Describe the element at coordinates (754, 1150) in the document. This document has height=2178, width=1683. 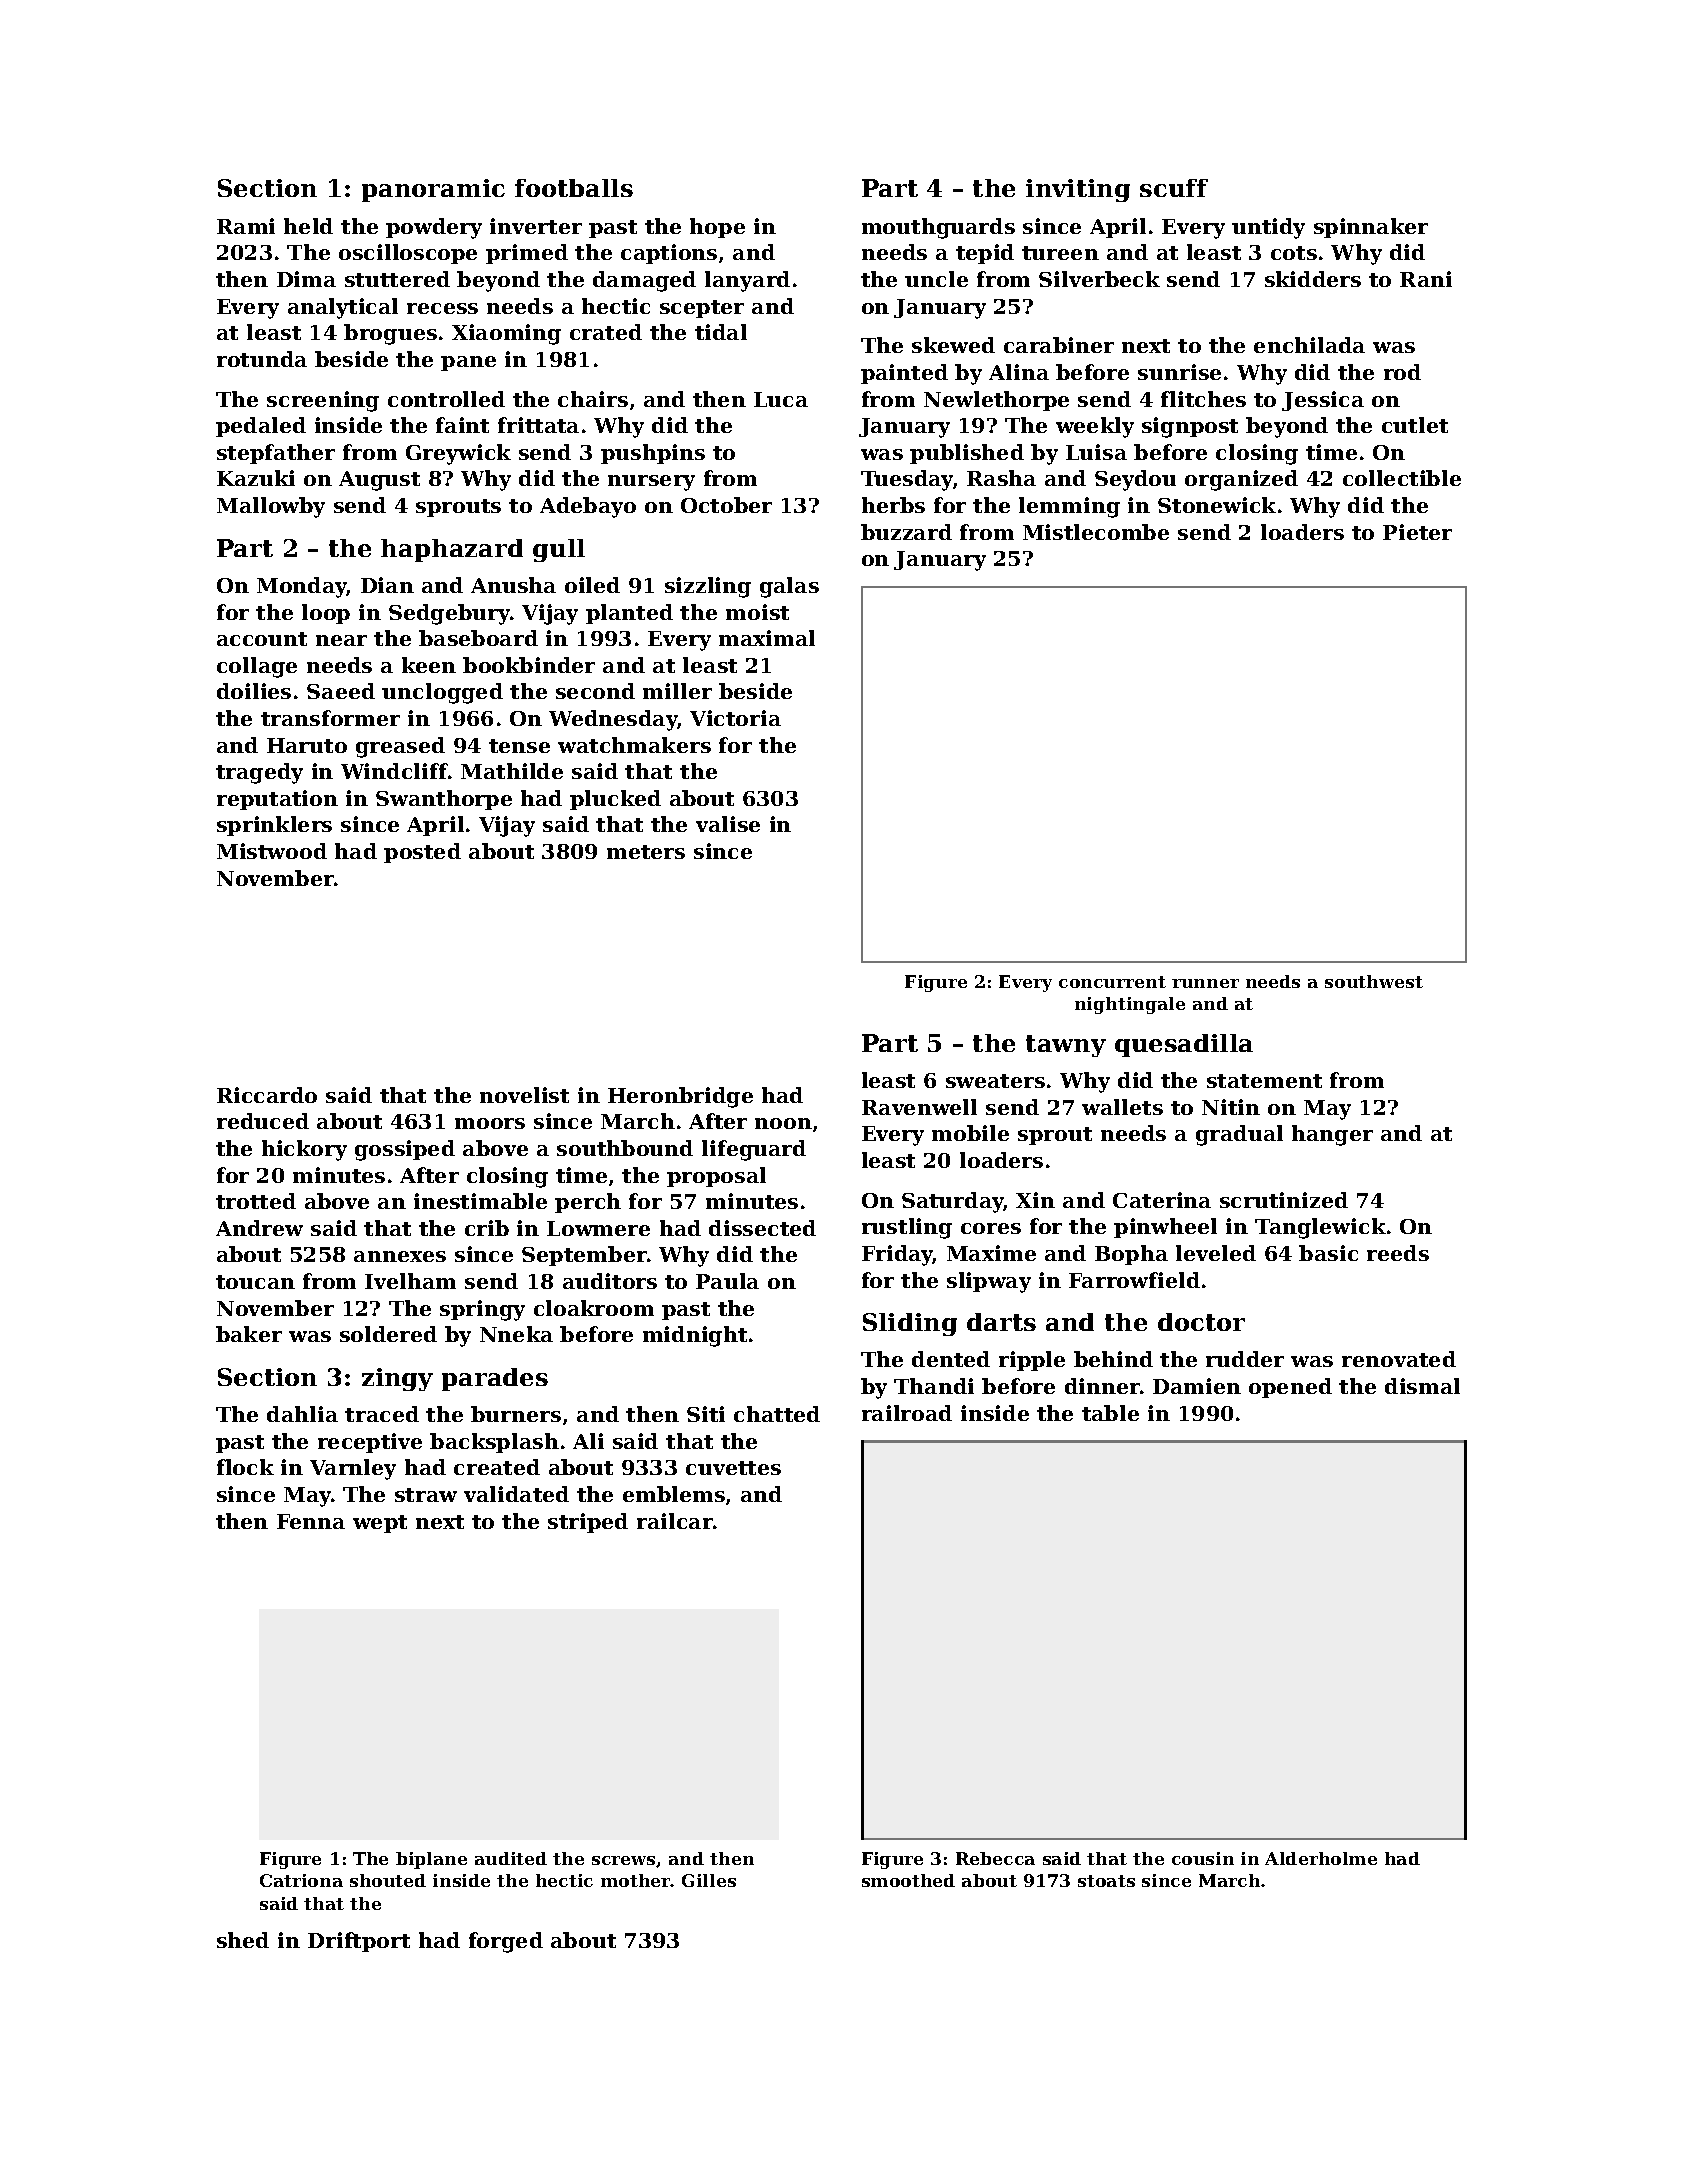
I see `lifeguard` at that location.
